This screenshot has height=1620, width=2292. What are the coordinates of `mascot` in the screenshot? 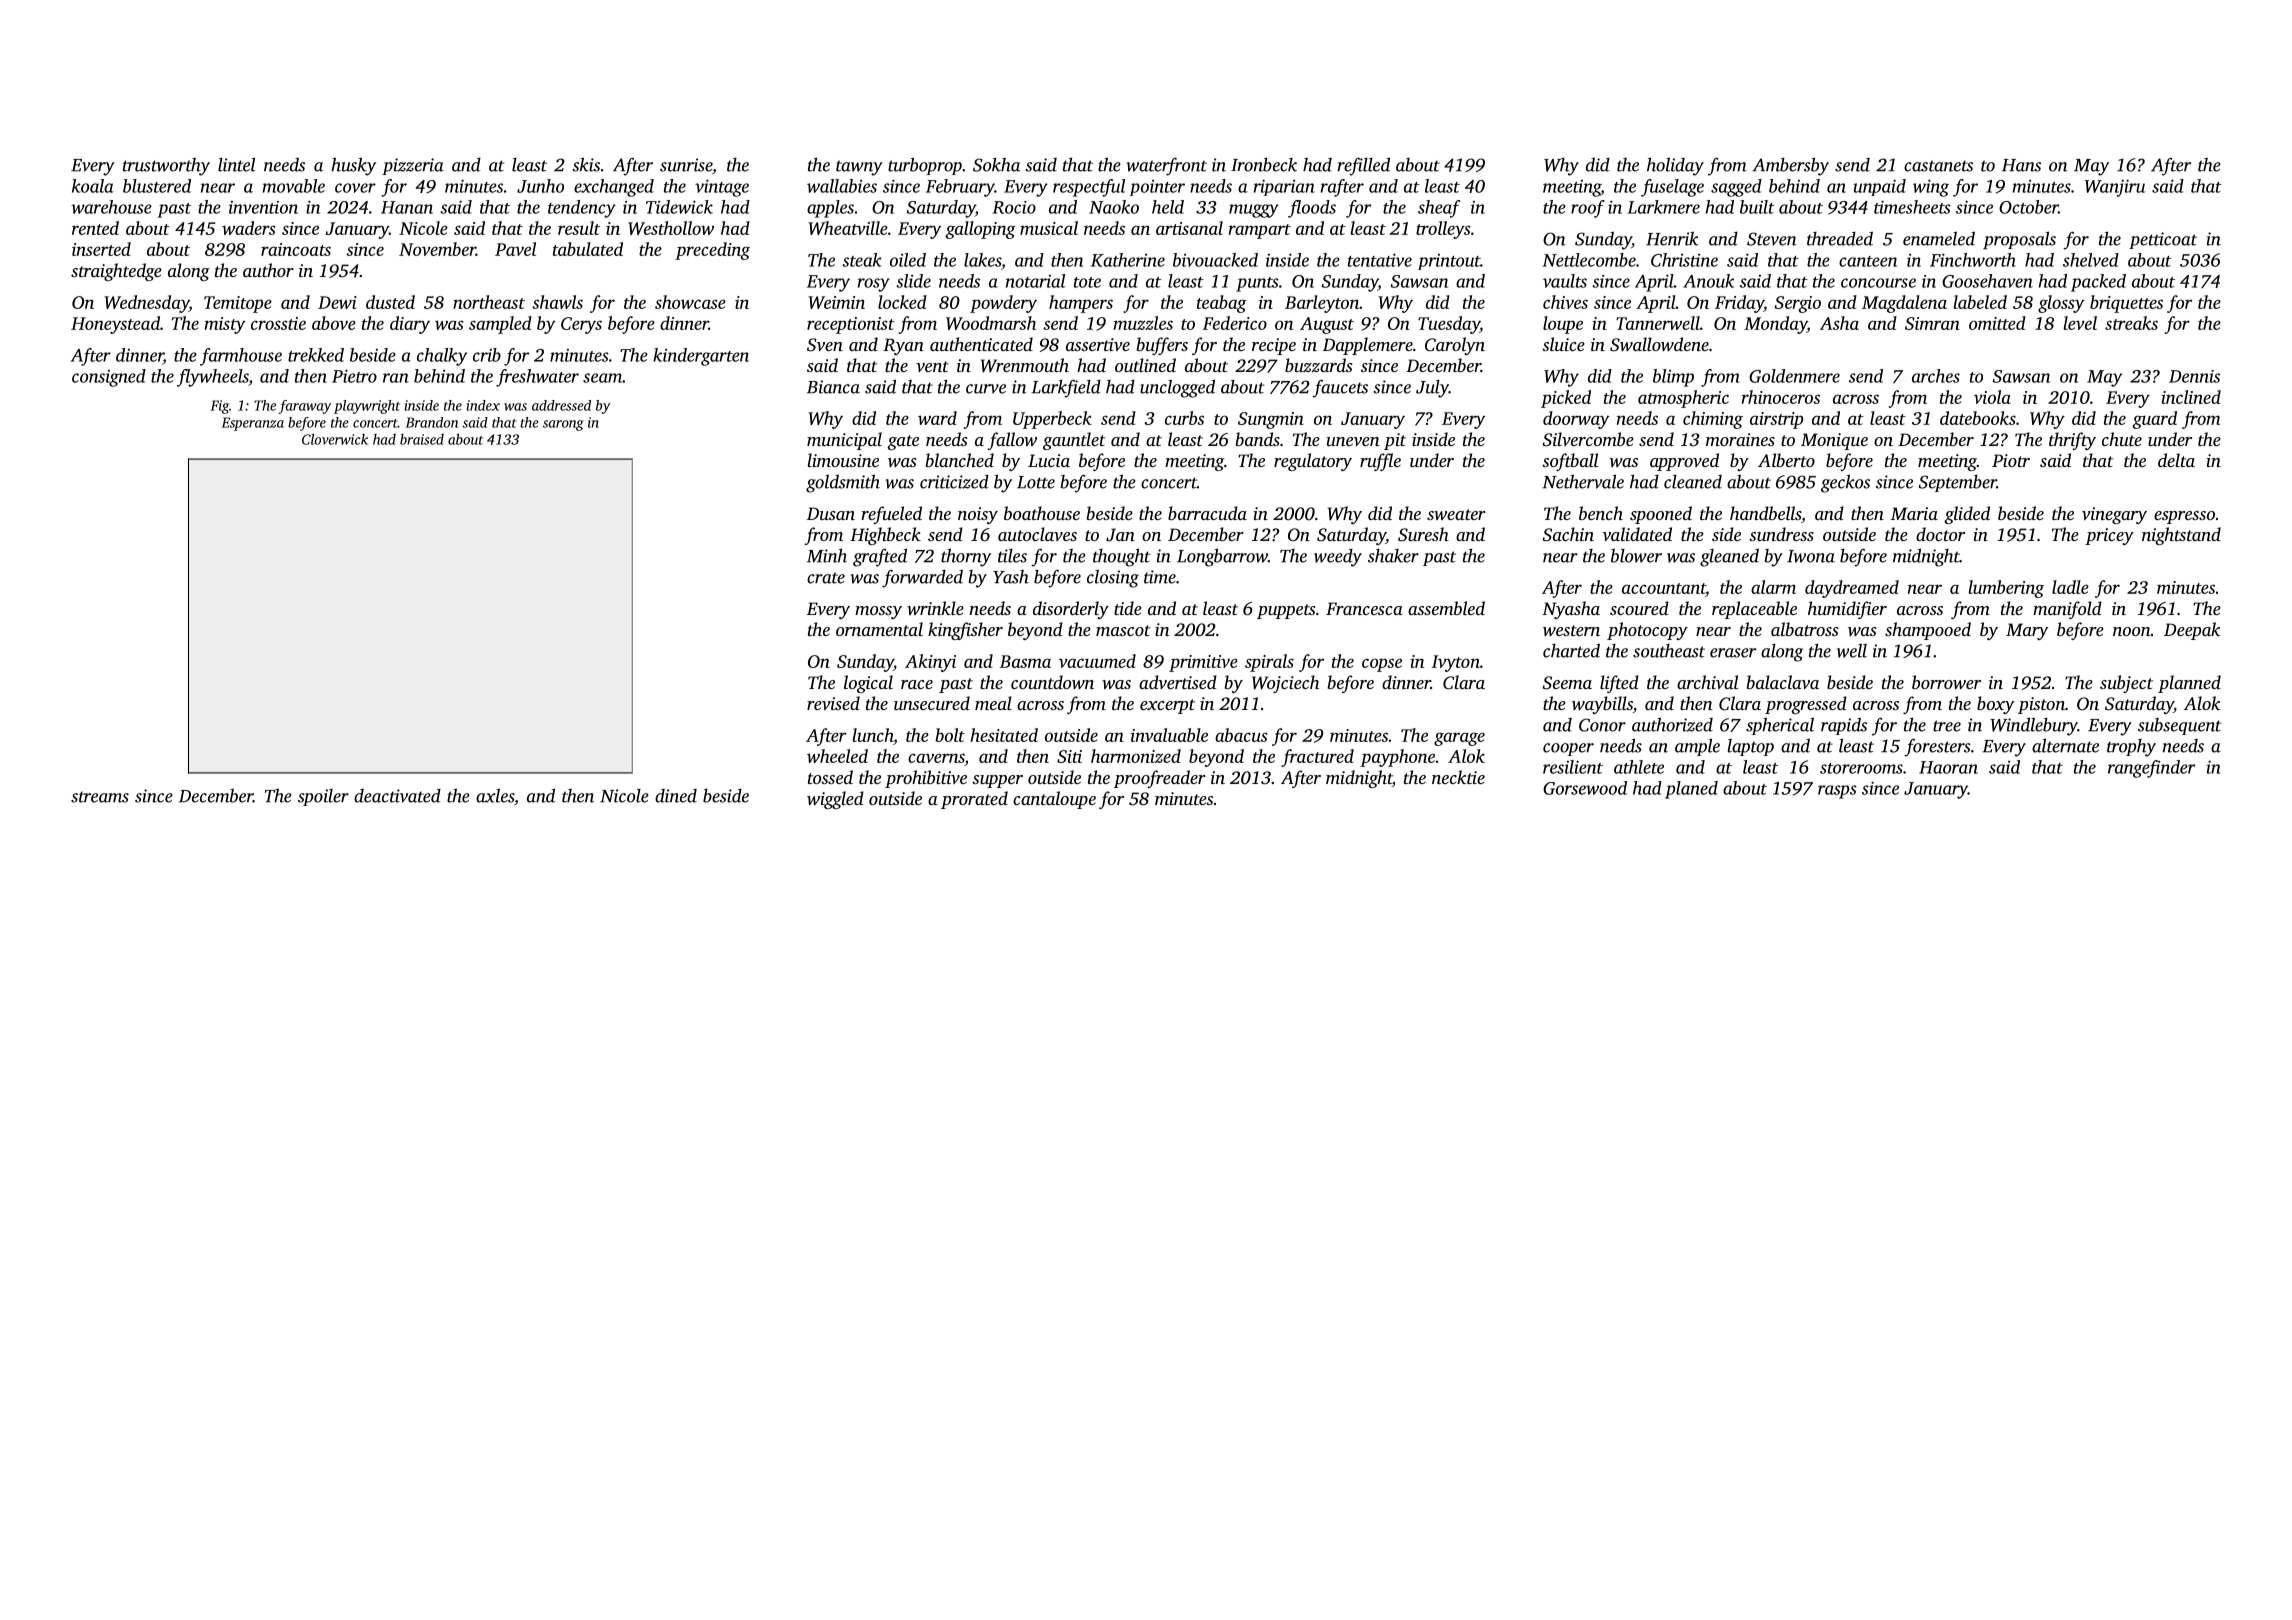 It's located at (1123, 630).
